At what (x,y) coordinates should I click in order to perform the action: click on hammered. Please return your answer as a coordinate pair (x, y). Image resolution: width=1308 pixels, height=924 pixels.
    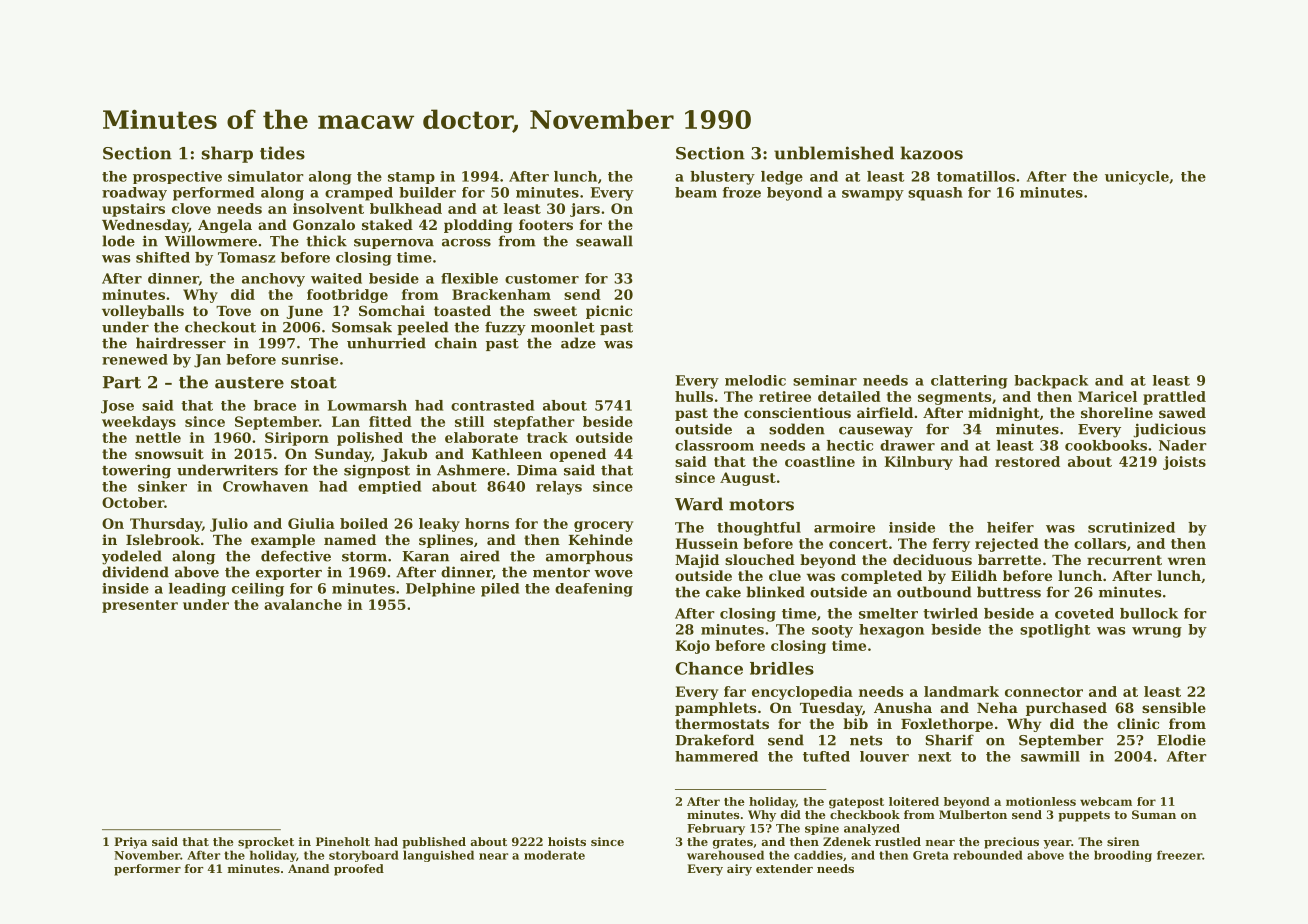
    Looking at the image, I should click on (716, 756).
